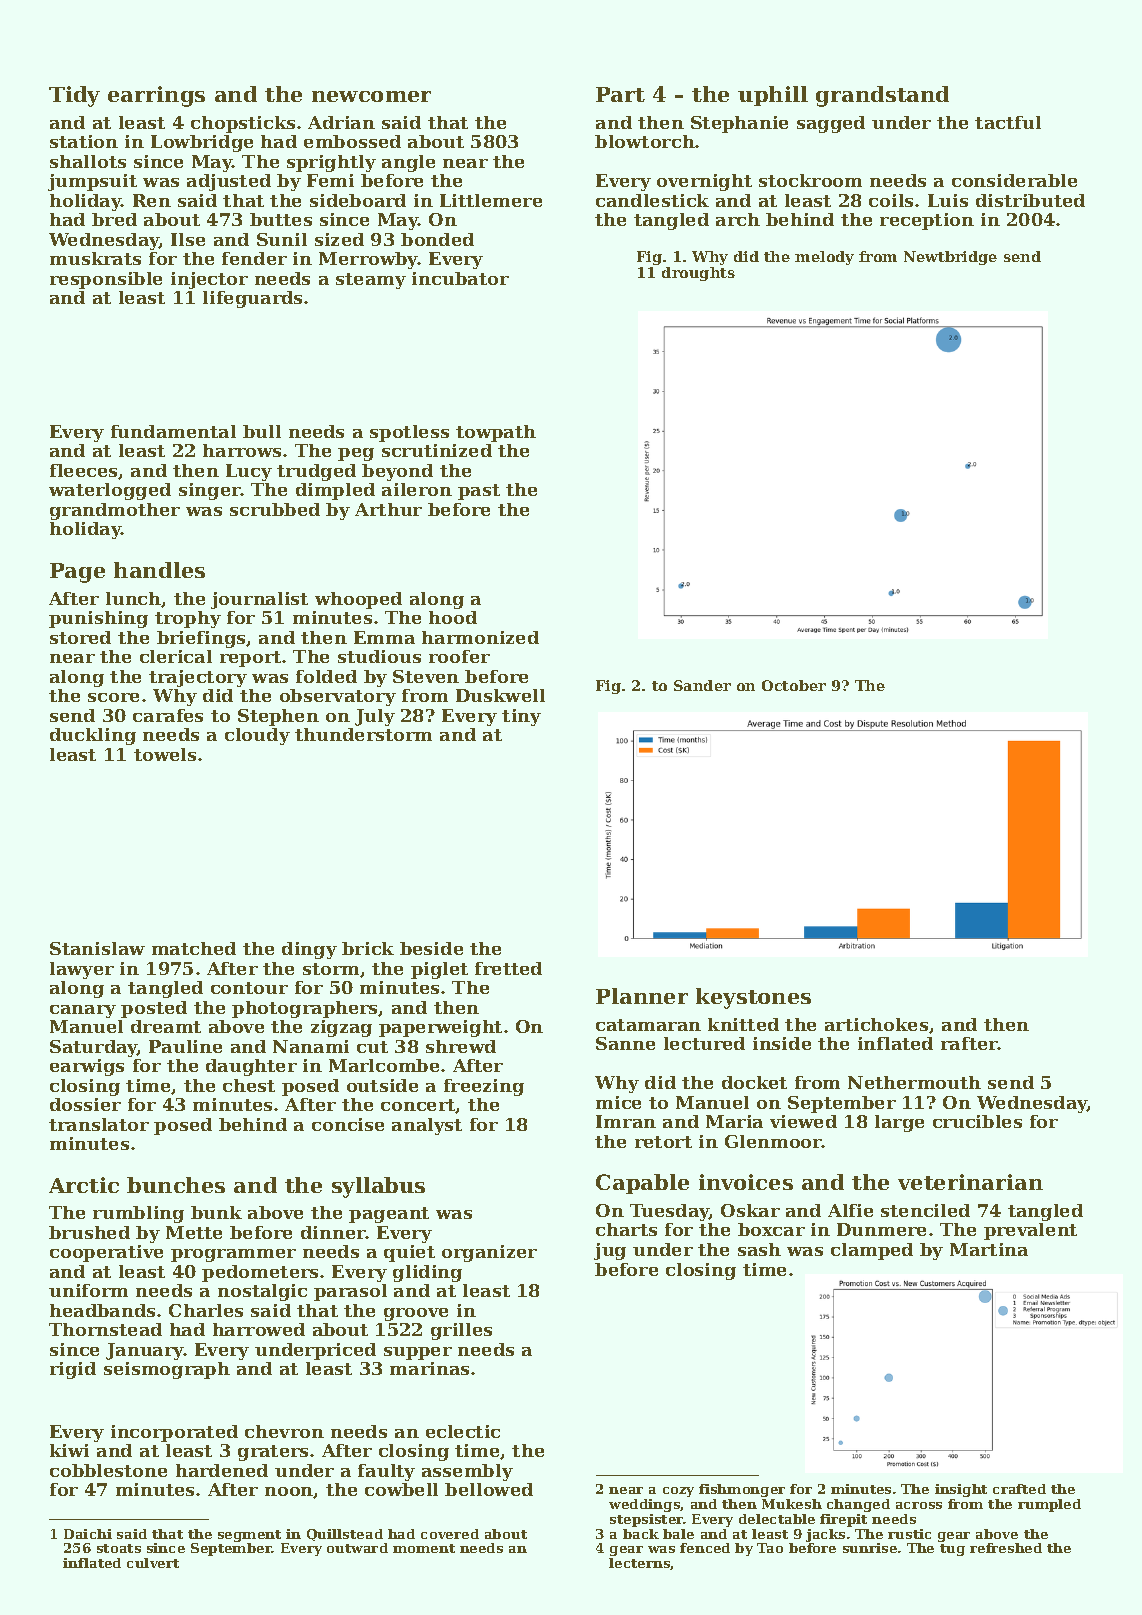  Describe the element at coordinates (429, 1368) in the screenshot. I see `marinas` at that location.
